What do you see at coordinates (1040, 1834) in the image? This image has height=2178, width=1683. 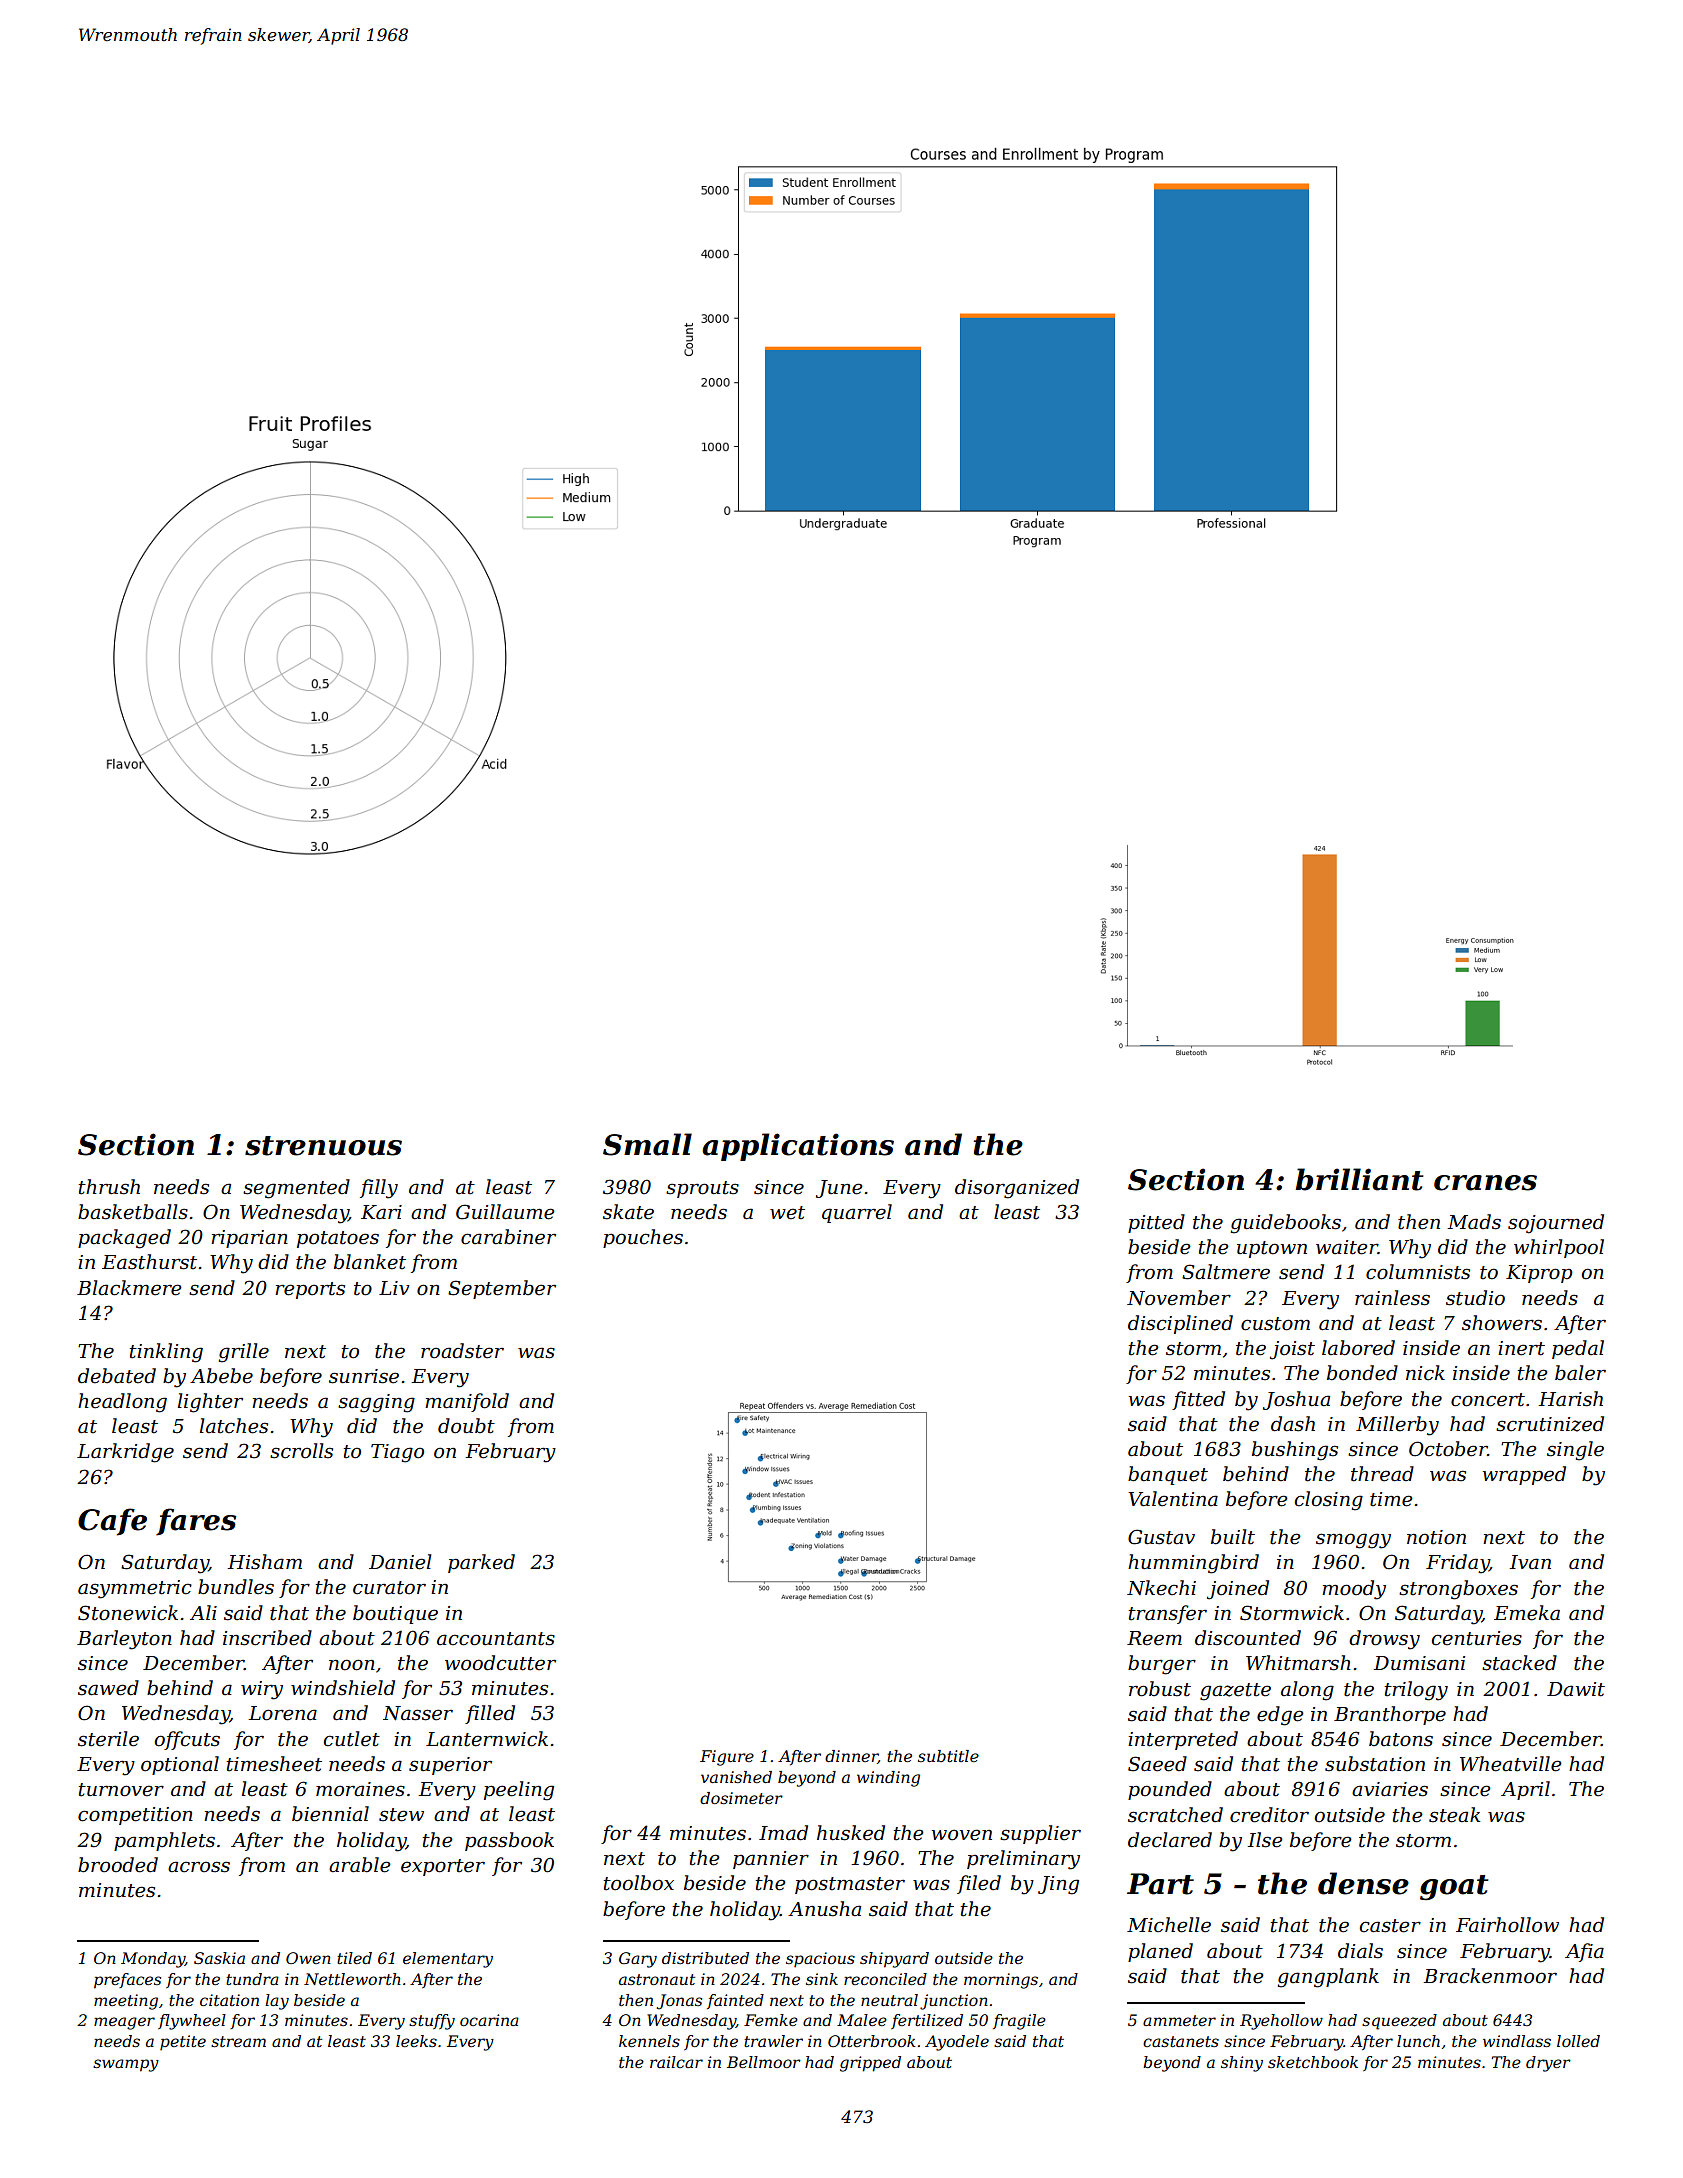 I see `supplier` at bounding box center [1040, 1834].
